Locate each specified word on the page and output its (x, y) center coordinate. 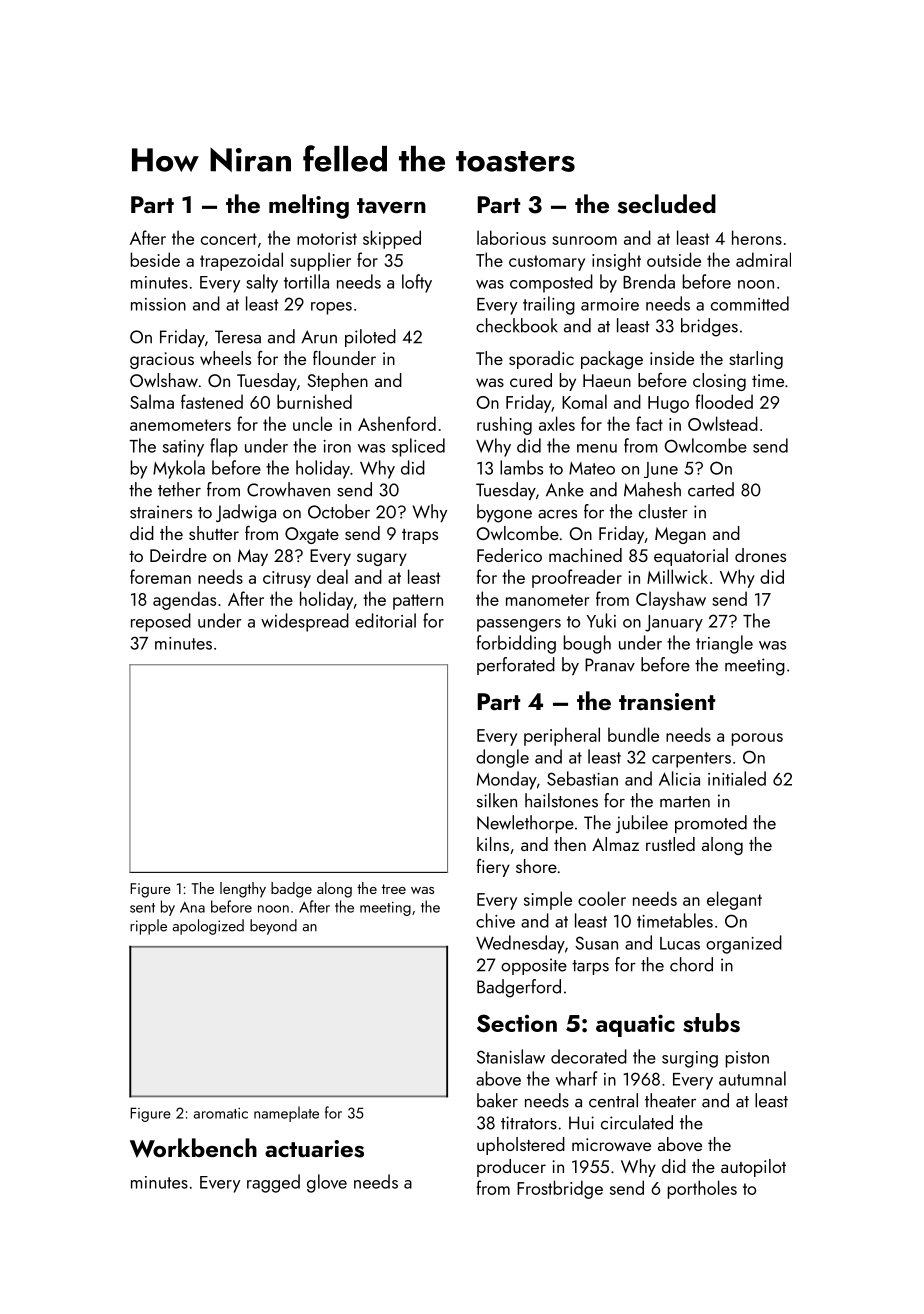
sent (142, 908)
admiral (763, 259)
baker (497, 1100)
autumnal (752, 1078)
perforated (516, 666)
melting (309, 206)
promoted (711, 824)
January (674, 623)
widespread (305, 622)
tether (179, 489)
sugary (382, 559)
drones (760, 555)
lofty (417, 283)
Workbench (193, 1148)
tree (394, 889)
